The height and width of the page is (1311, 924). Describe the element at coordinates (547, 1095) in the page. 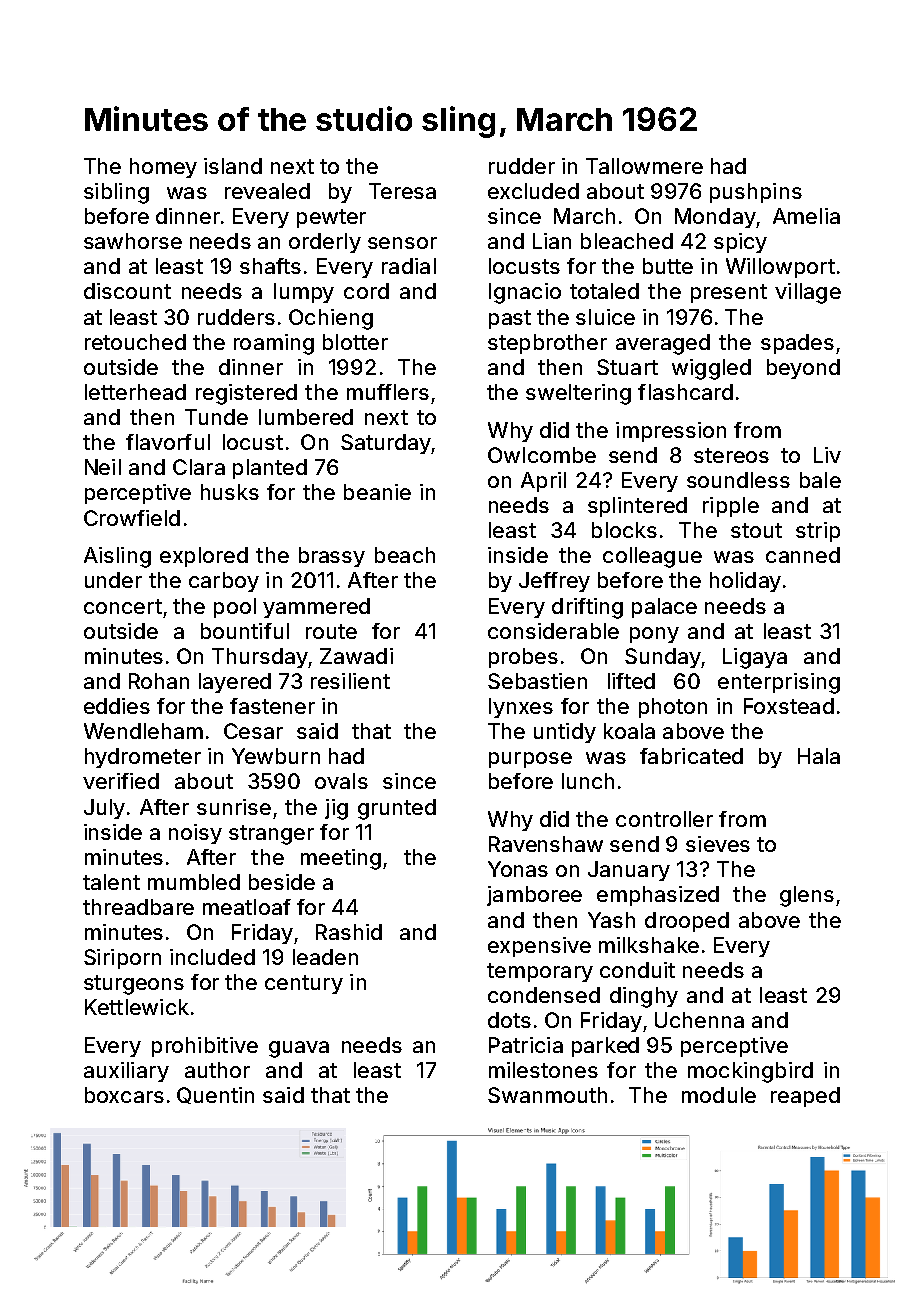

I see `Swanmouth` at that location.
